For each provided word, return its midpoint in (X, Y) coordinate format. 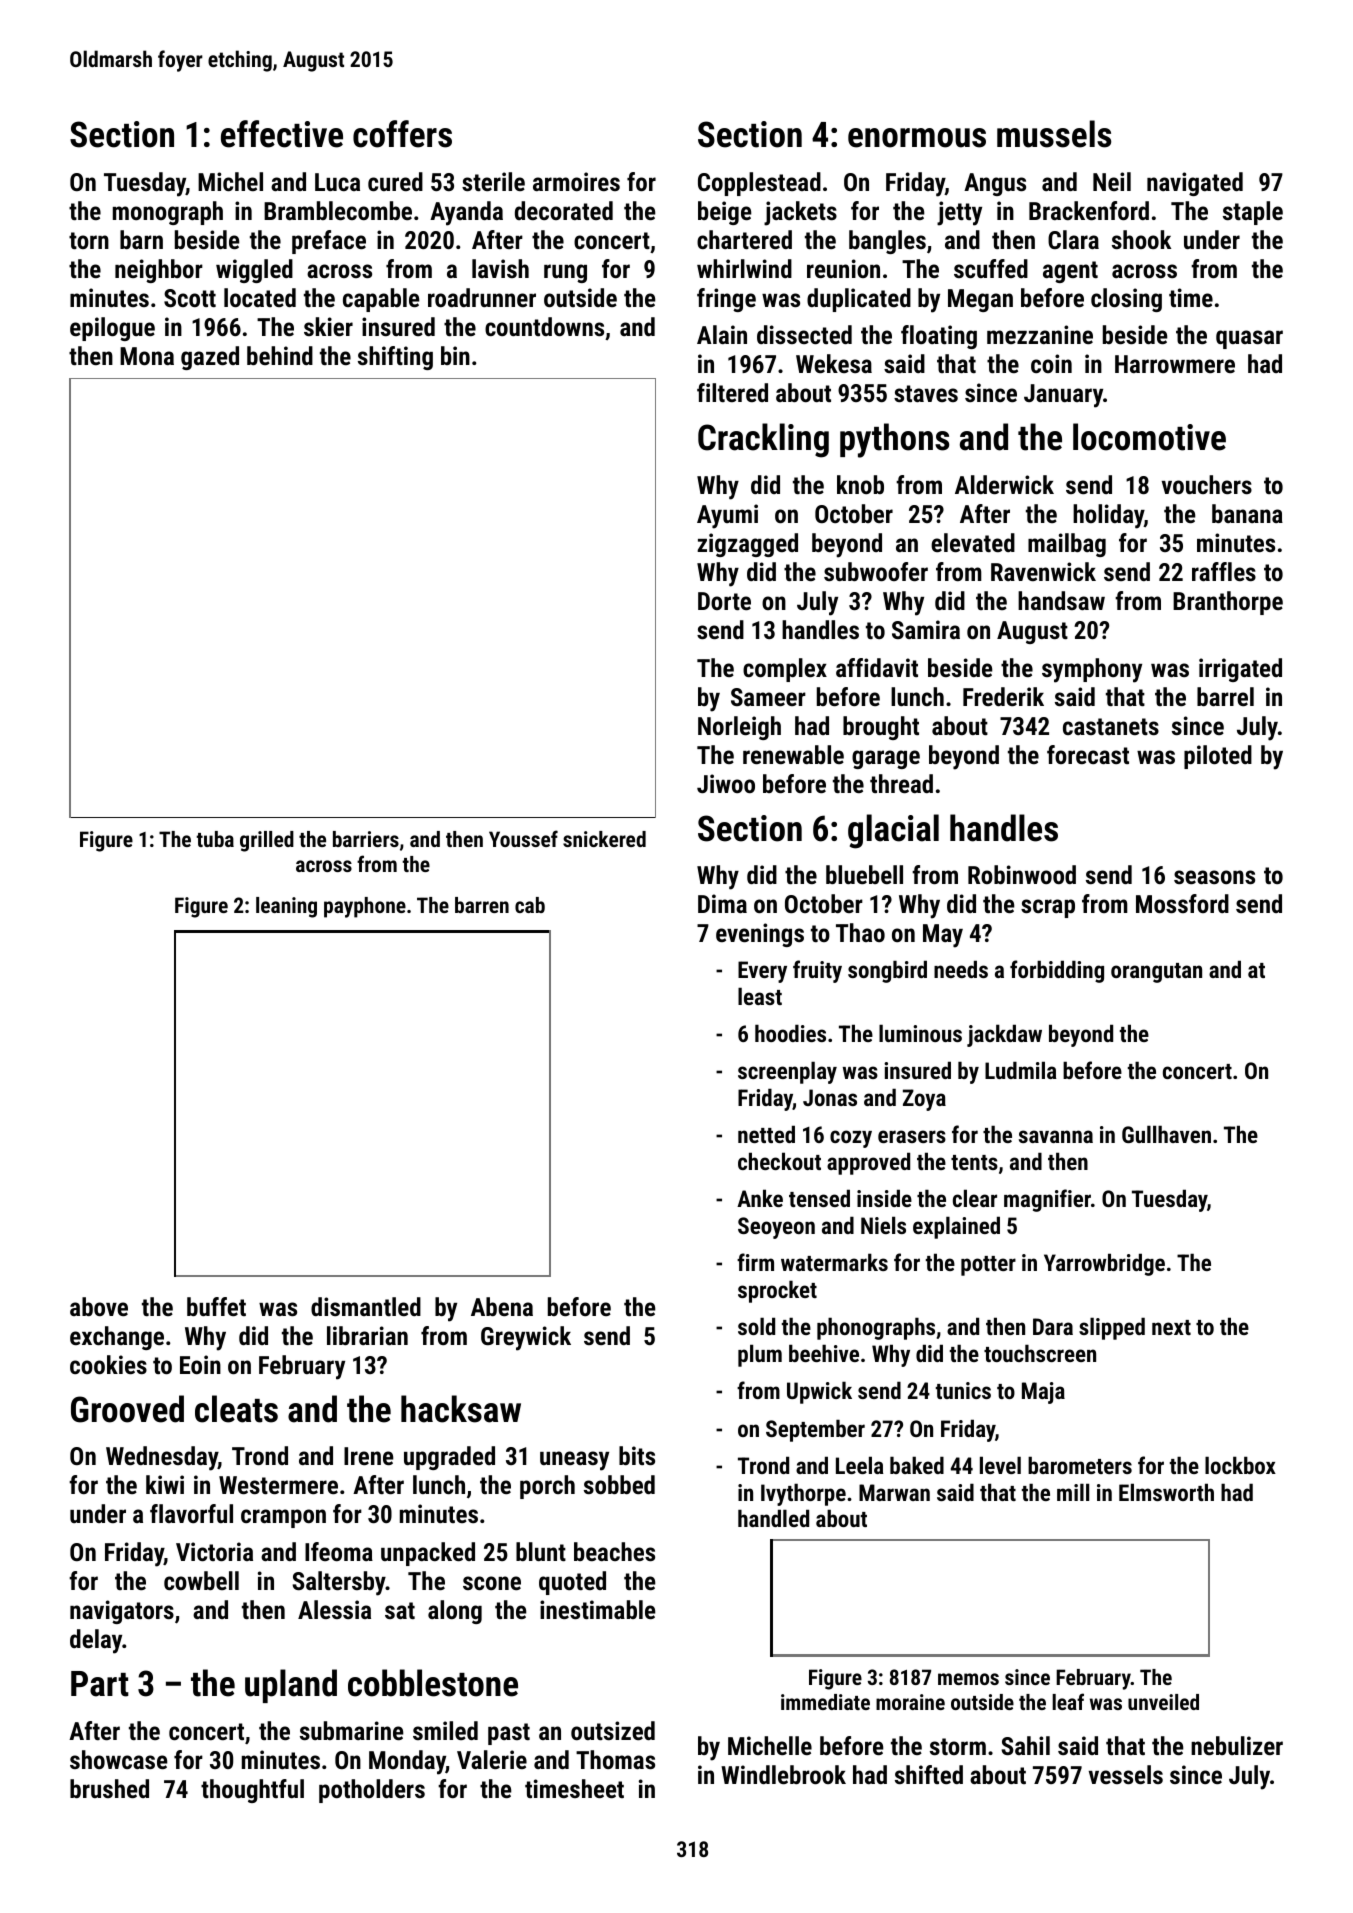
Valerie (492, 1759)
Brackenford (1089, 210)
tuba (215, 839)
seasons (1214, 877)
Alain (722, 334)
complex (785, 670)
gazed (210, 358)
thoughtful (252, 1791)
